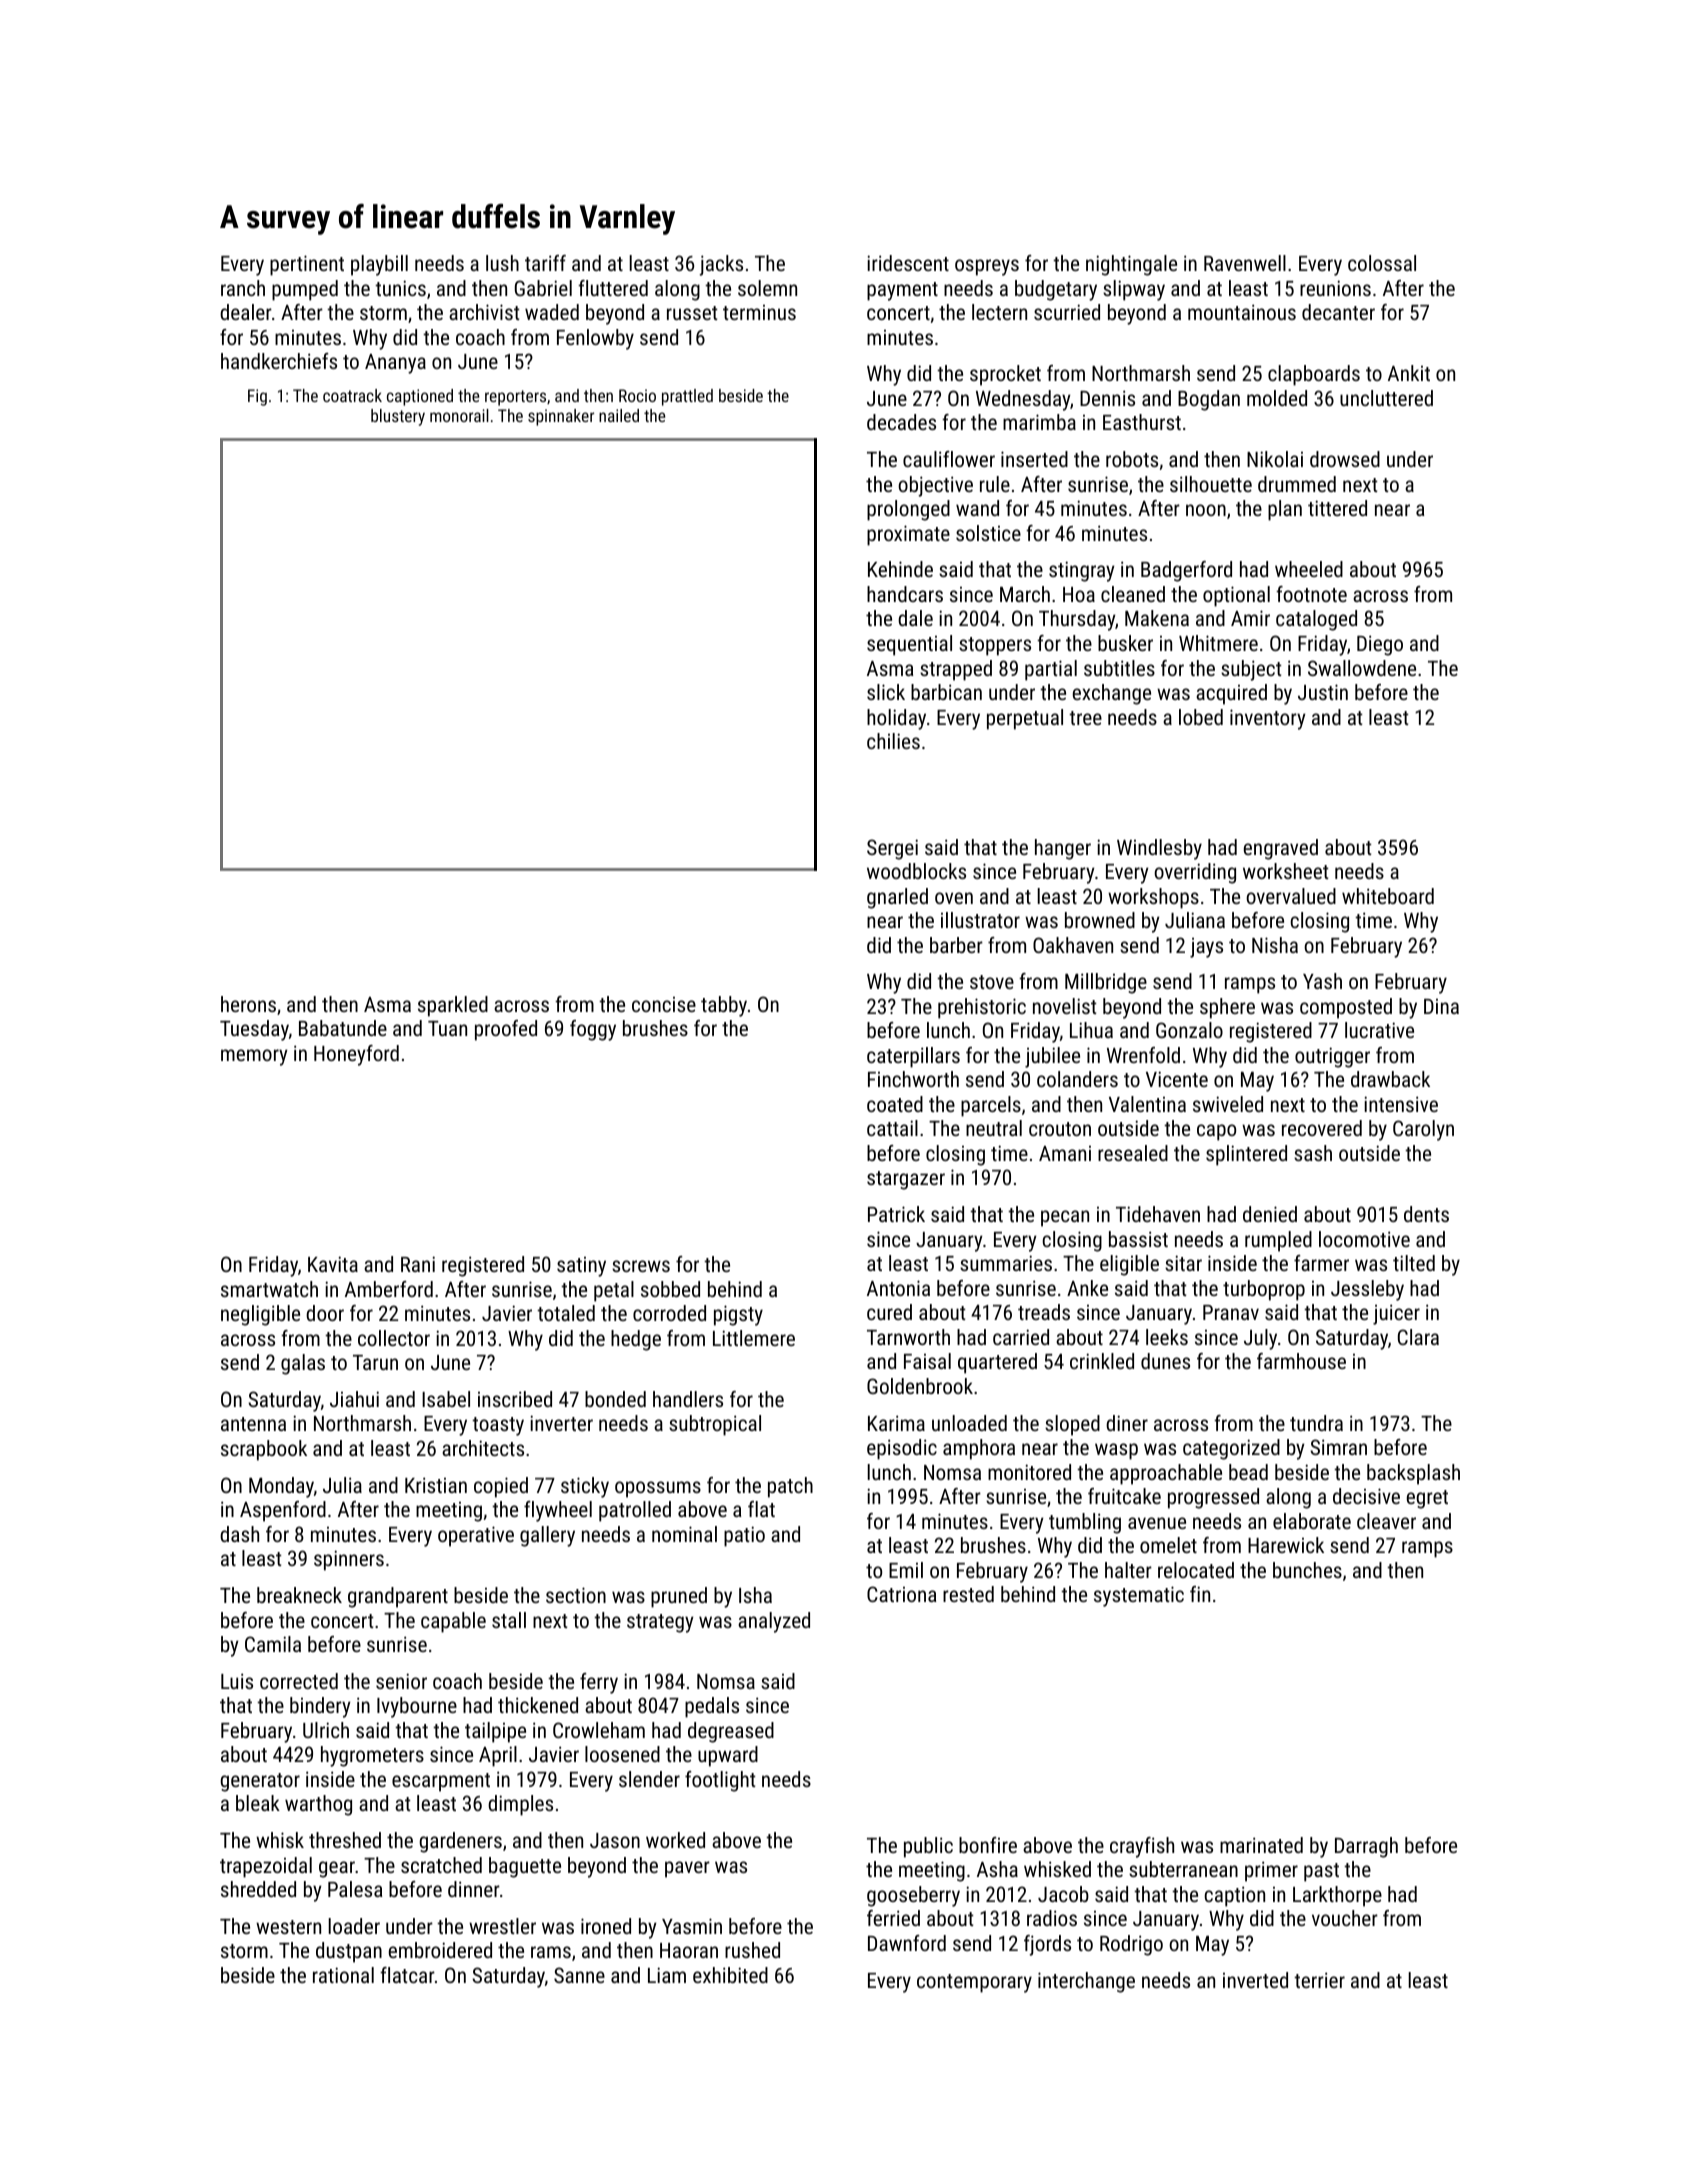 The image size is (1683, 2178). Describe the element at coordinates (453, 1622) in the document. I see `capable` at that location.
